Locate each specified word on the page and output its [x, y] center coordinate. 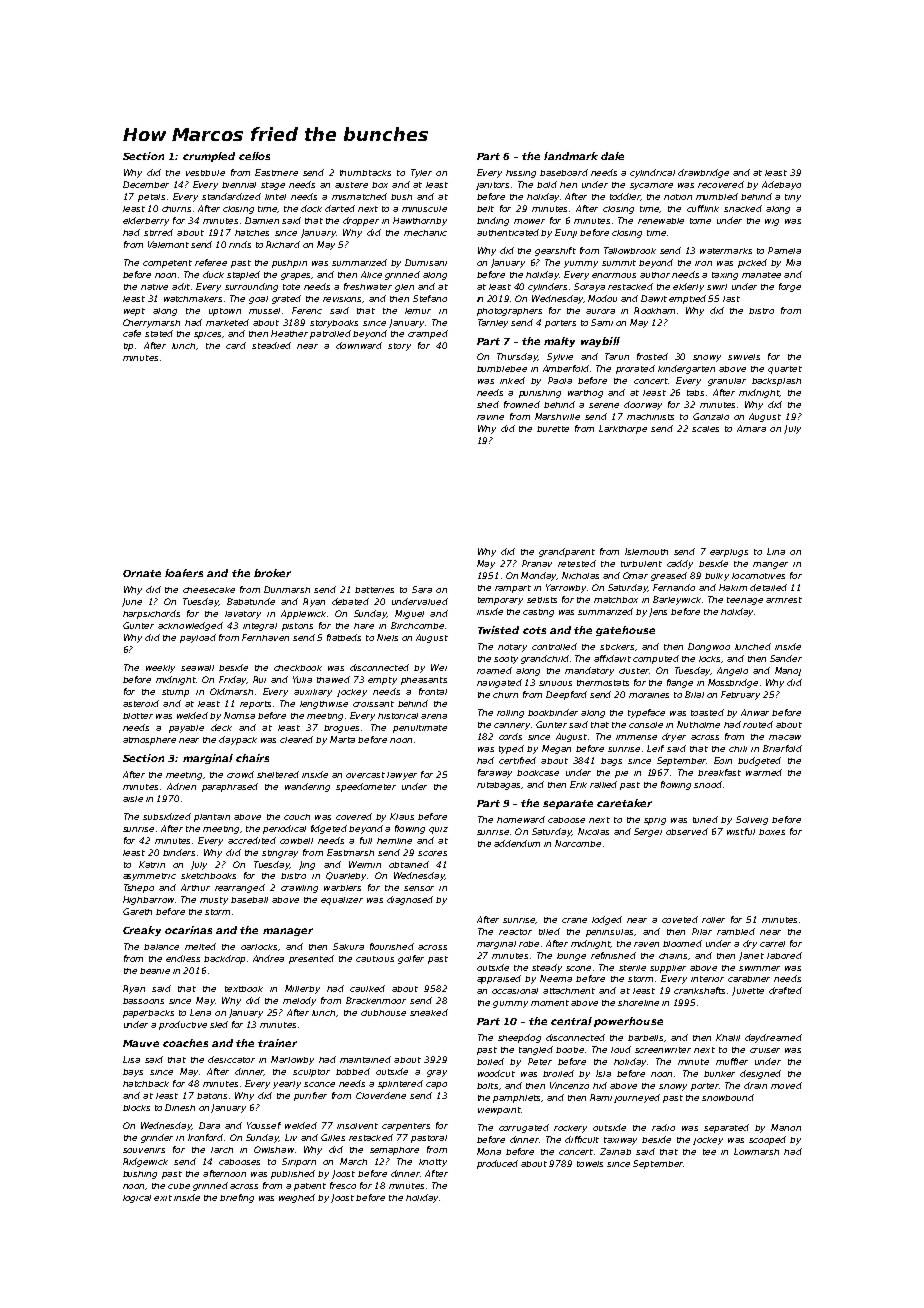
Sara [422, 589]
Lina [776, 551]
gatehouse [625, 631]
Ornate [142, 573]
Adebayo [781, 185]
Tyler [421, 173]
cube [179, 1186]
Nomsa [239, 715]
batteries [374, 590]
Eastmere [276, 172]
